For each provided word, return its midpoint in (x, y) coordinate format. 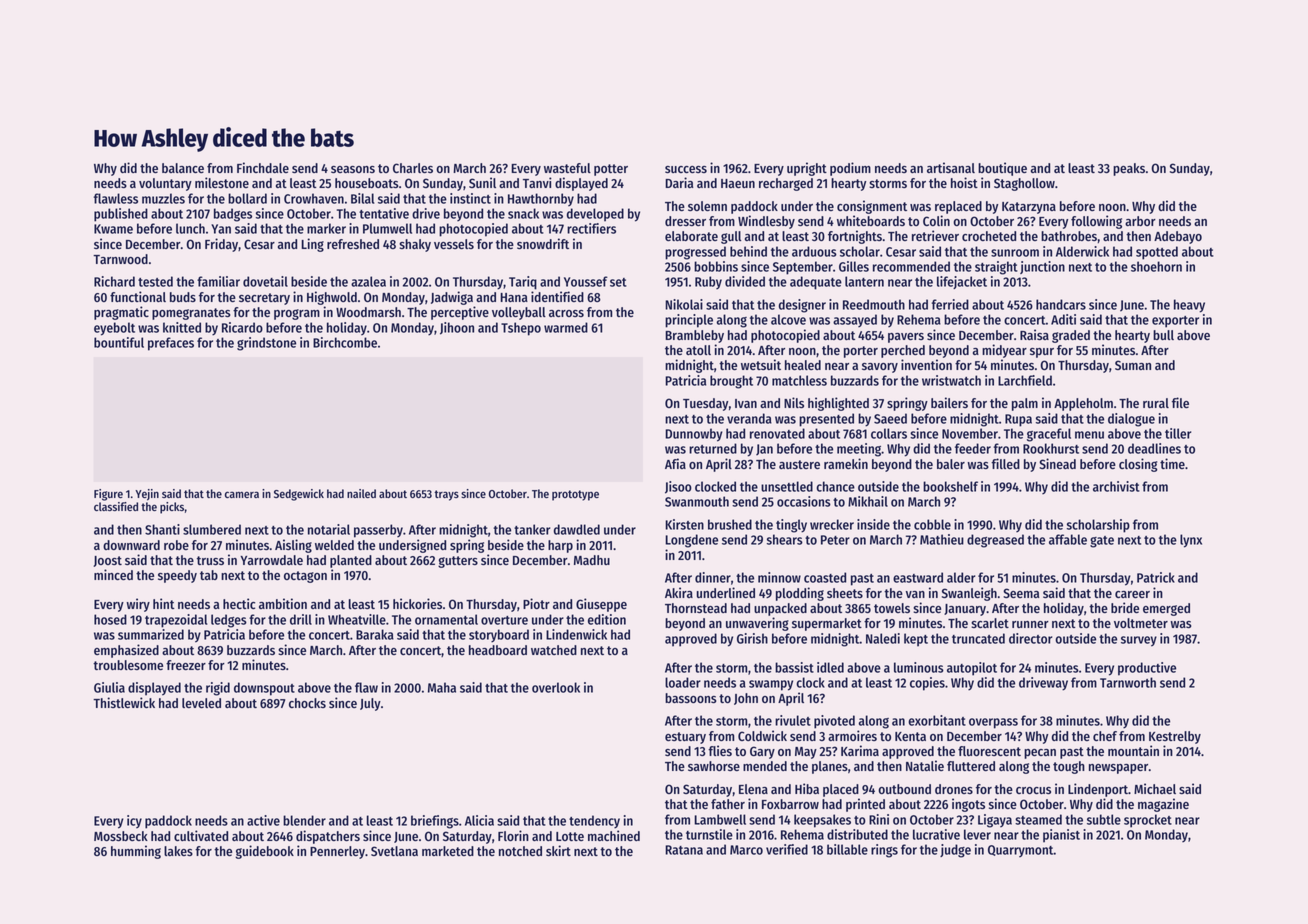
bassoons (690, 698)
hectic (239, 603)
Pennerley (337, 852)
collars (889, 433)
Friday (221, 245)
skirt (558, 850)
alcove (788, 319)
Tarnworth (1128, 682)
